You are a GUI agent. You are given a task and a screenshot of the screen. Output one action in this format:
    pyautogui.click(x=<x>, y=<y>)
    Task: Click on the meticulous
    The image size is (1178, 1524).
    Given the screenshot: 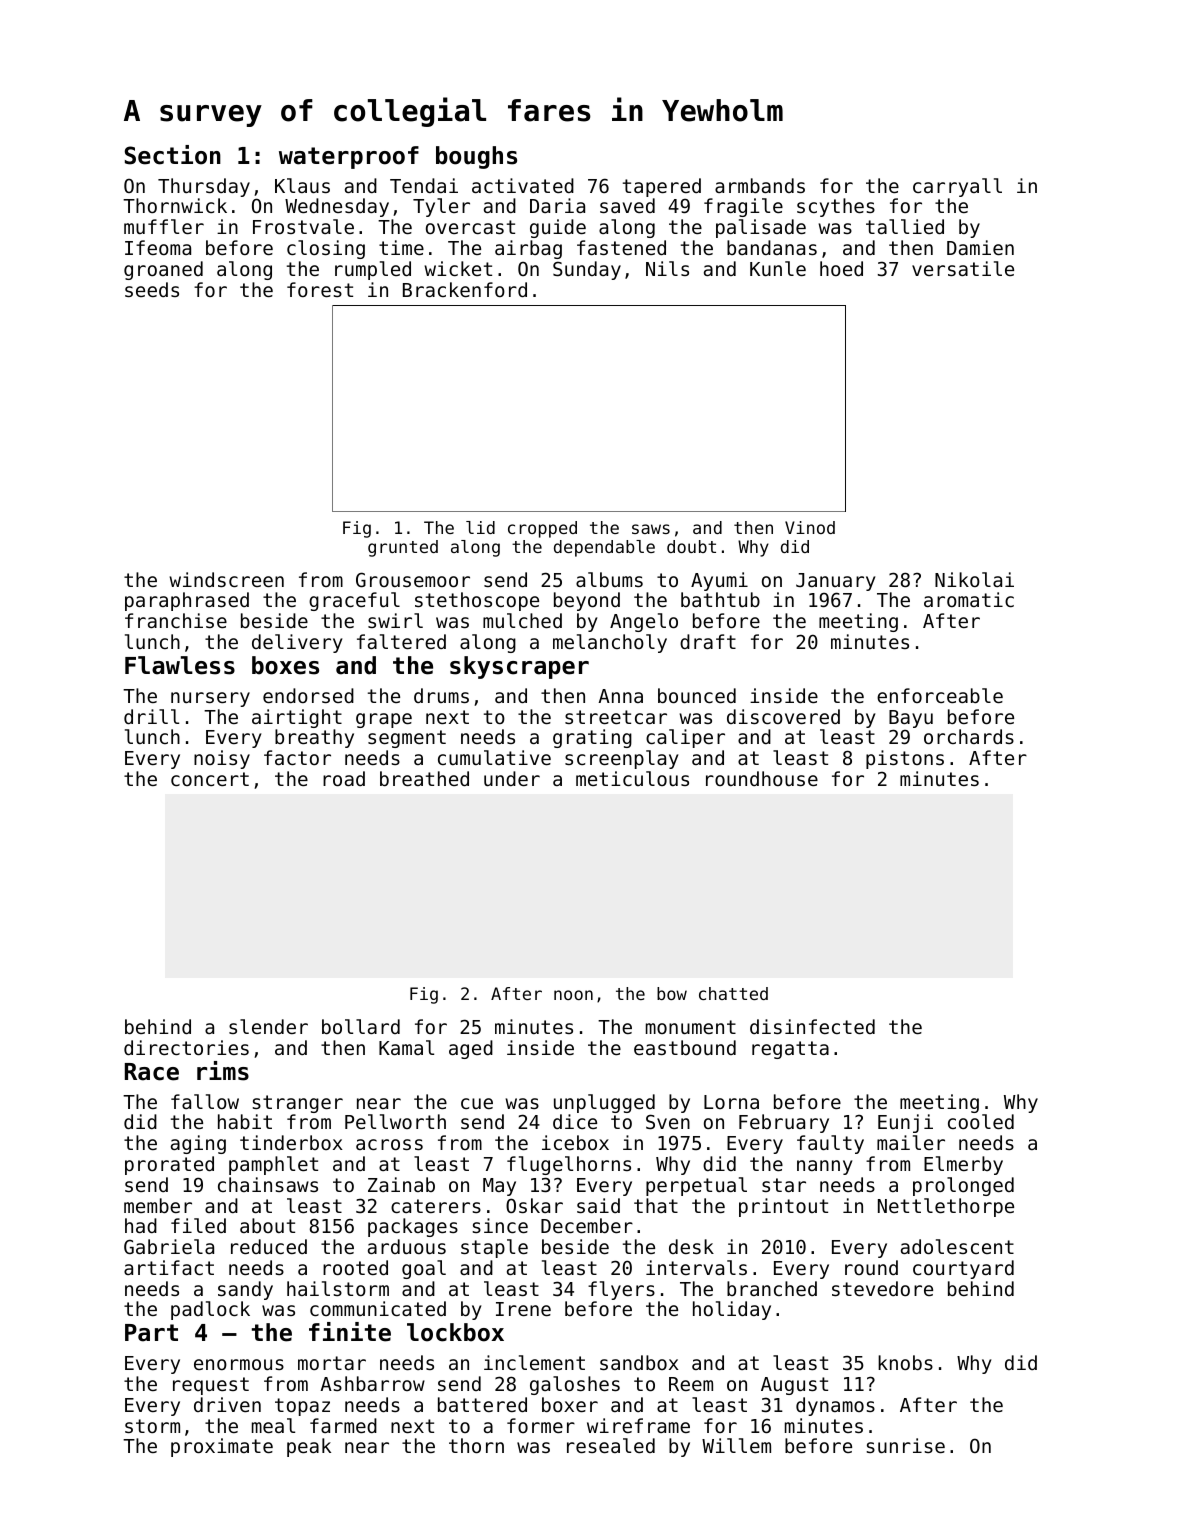 What is the action you would take?
    pyautogui.click(x=632, y=778)
